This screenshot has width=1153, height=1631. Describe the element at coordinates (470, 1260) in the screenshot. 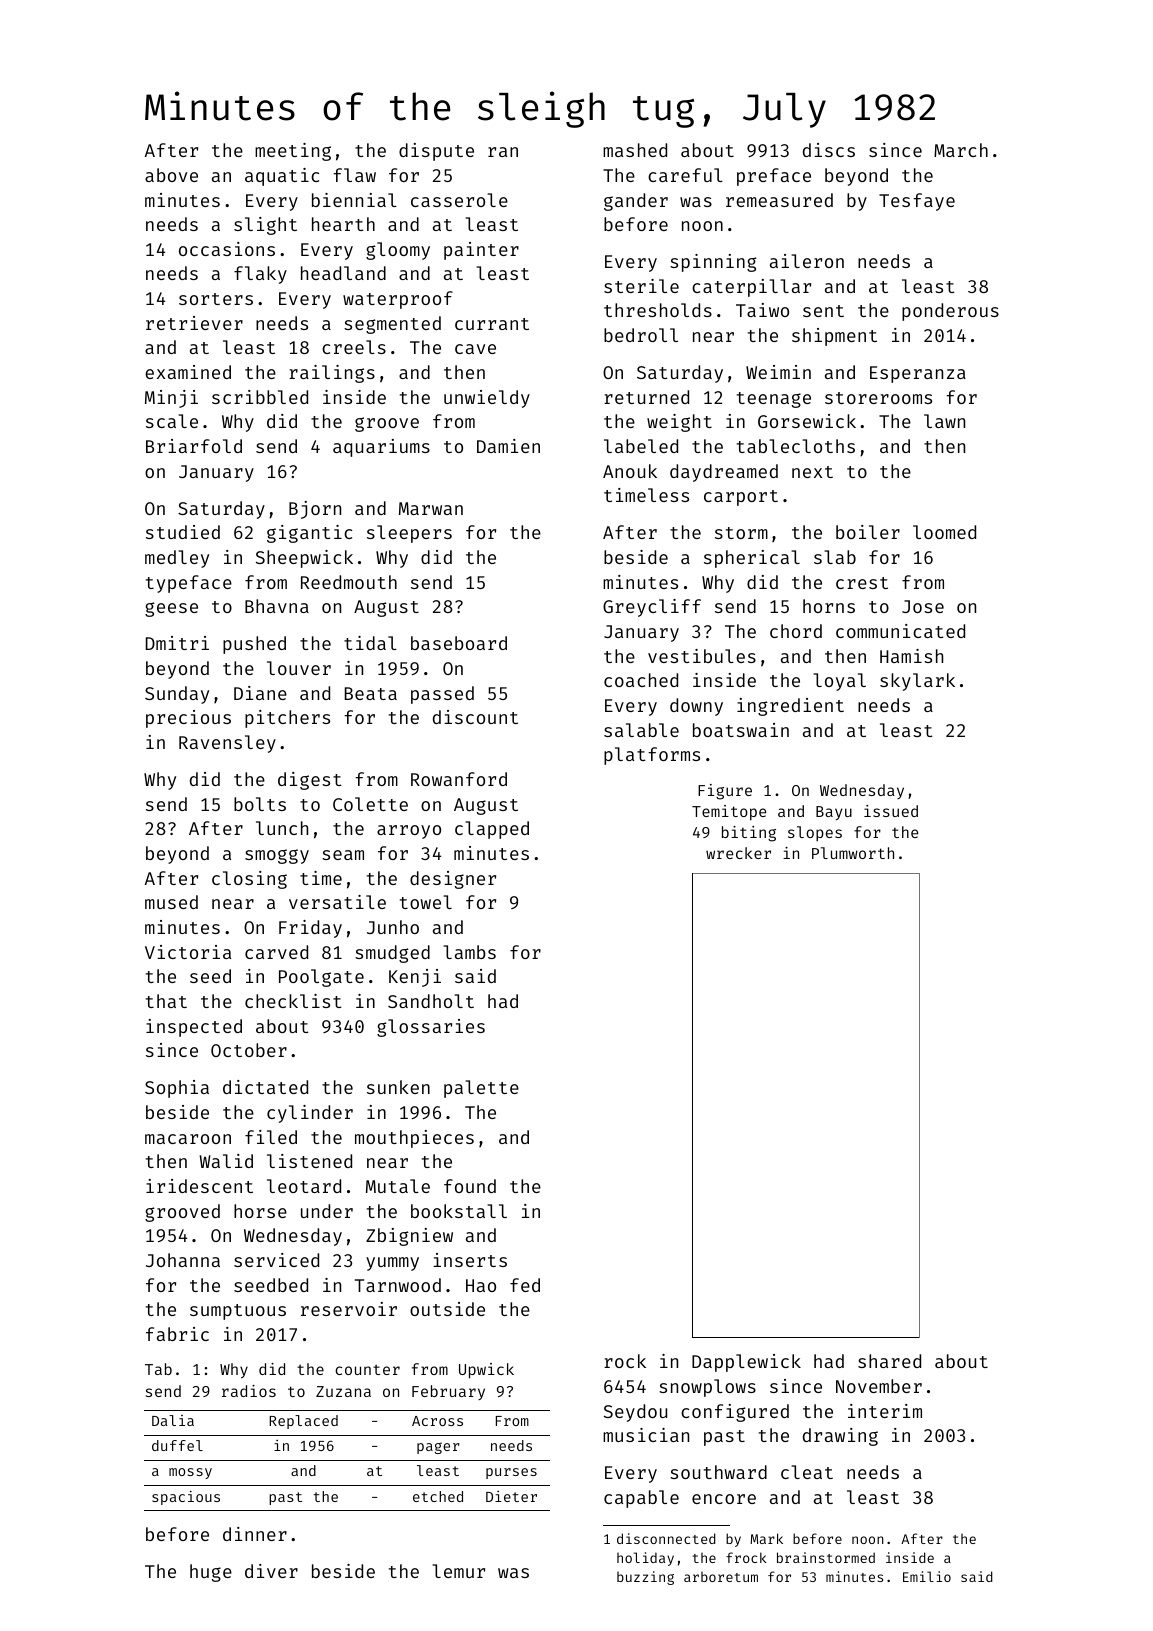

I see `inserts` at that location.
